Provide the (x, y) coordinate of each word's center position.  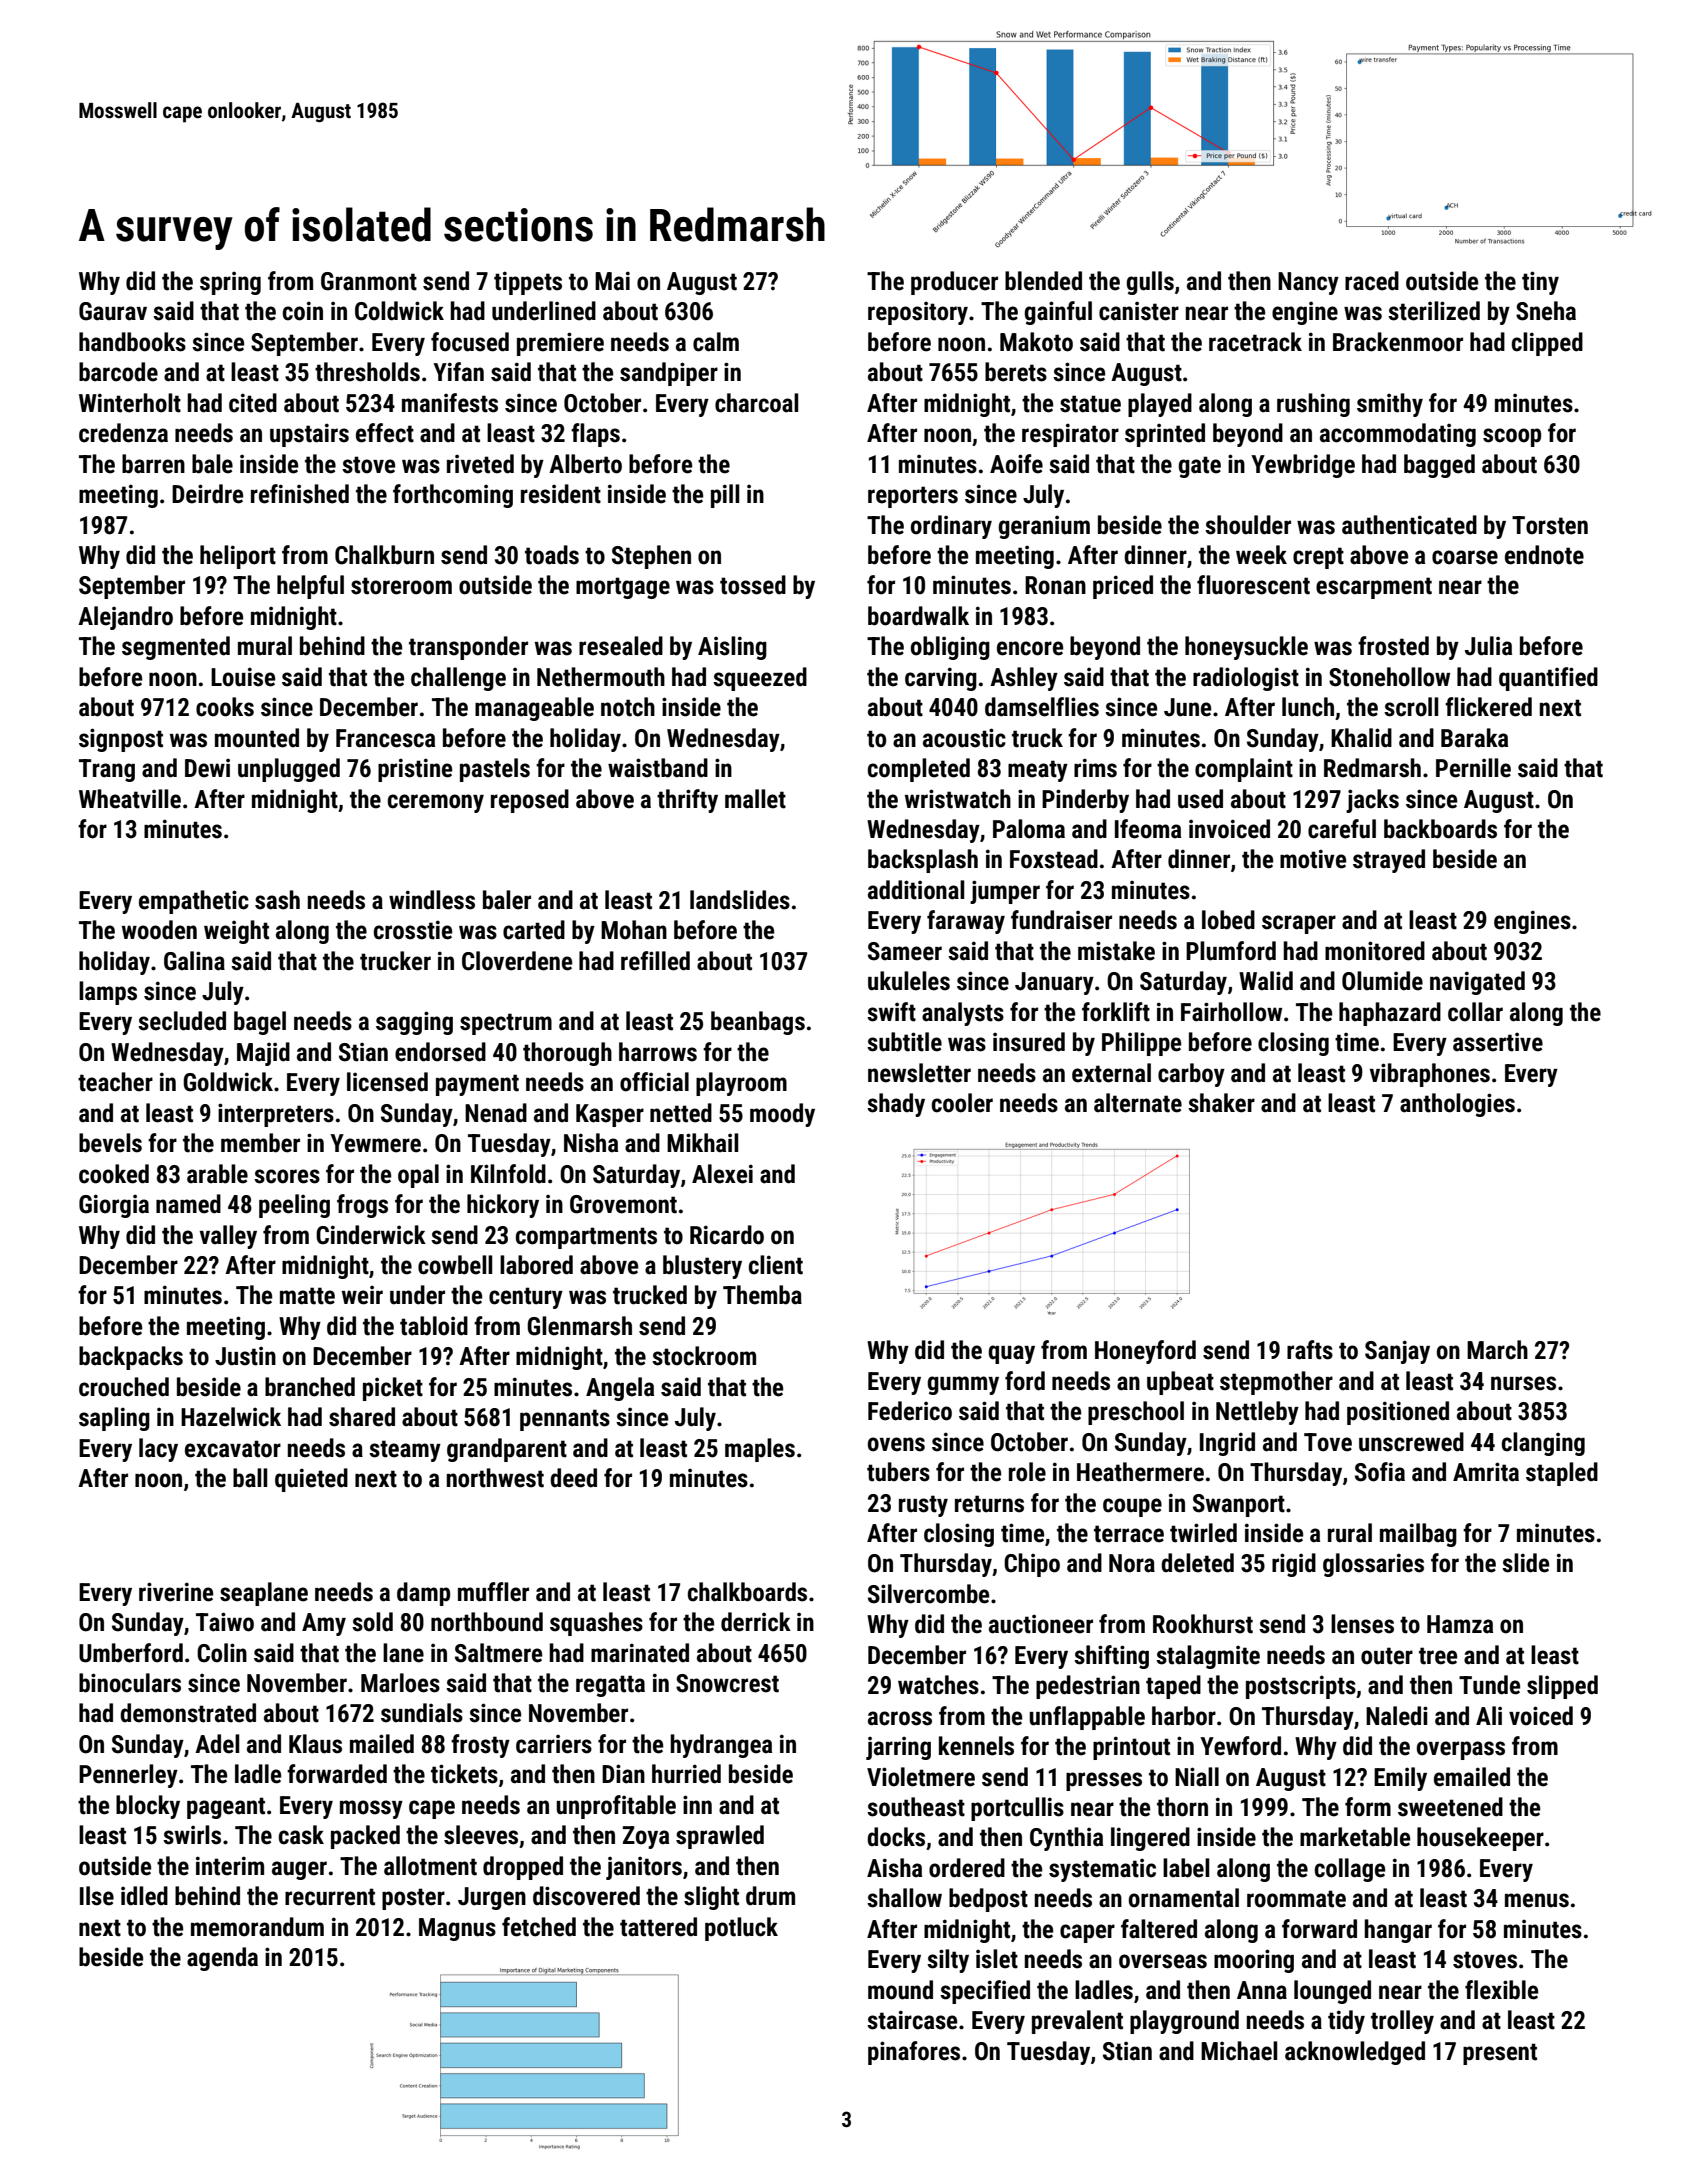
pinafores (914, 2053)
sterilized (1434, 311)
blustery (702, 1267)
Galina (194, 961)
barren (153, 464)
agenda (222, 1959)
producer (954, 283)
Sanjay (1397, 1352)
